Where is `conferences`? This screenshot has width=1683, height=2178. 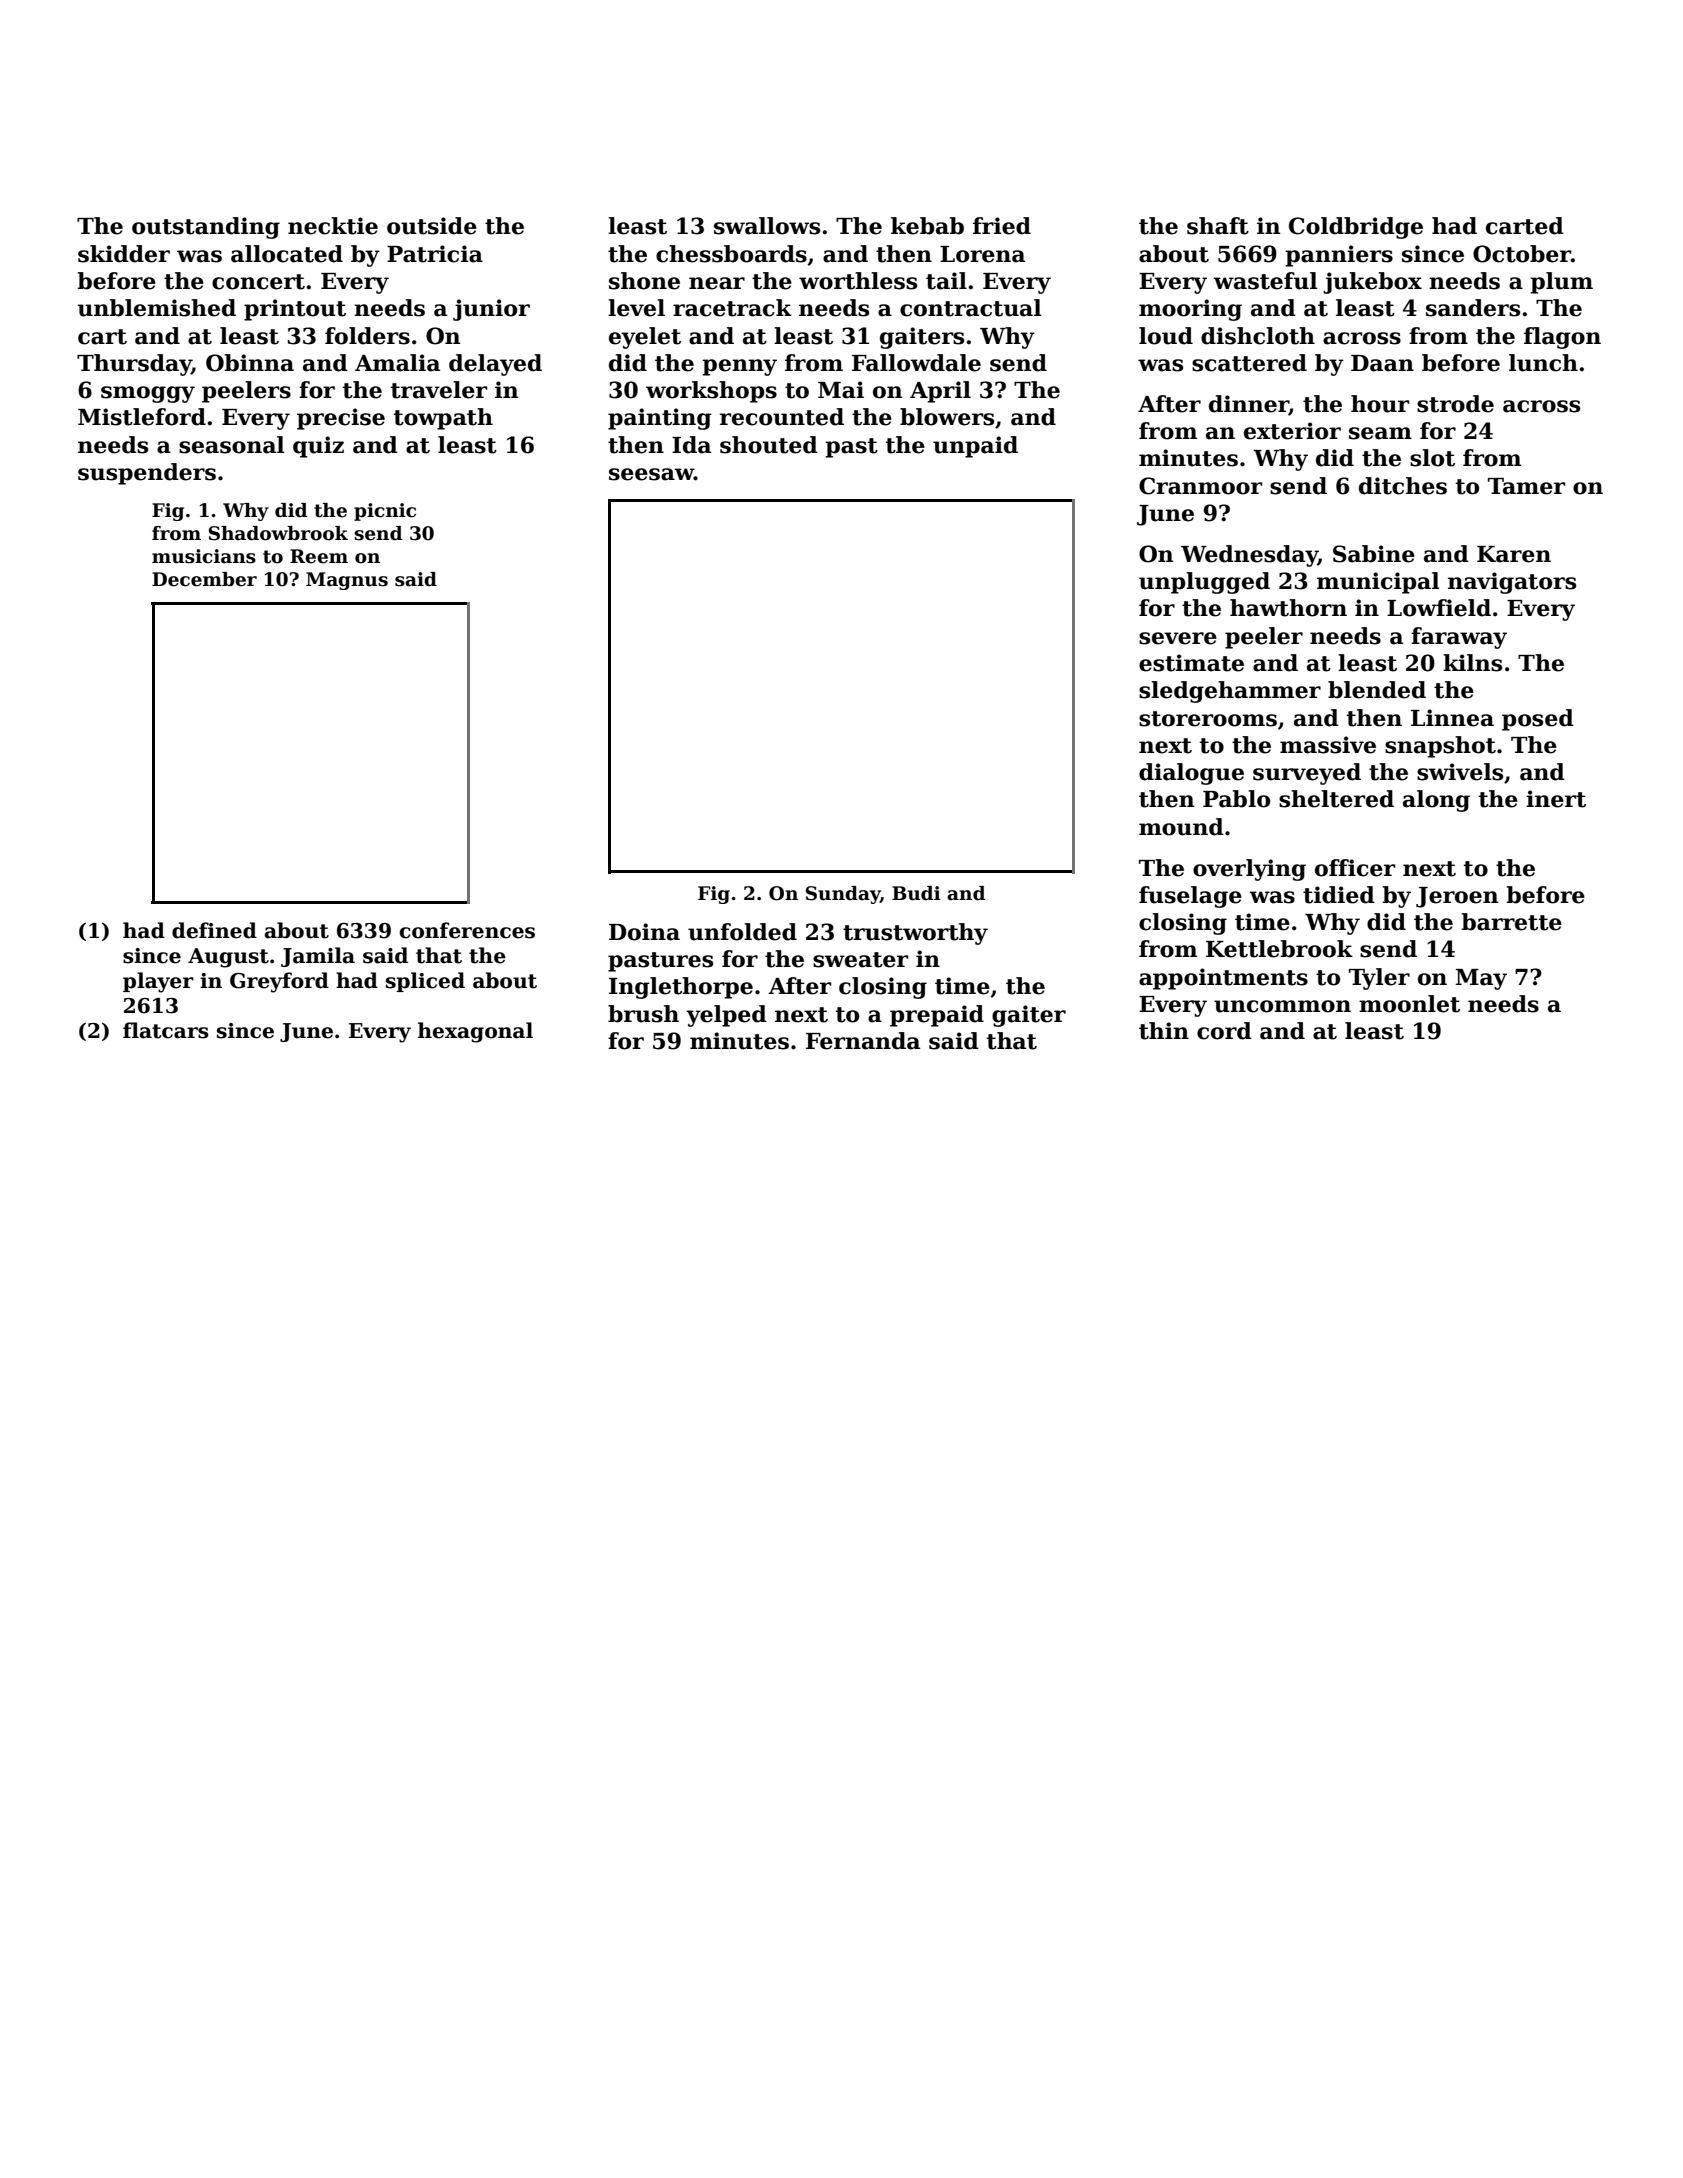 conferences is located at coordinates (467, 930).
